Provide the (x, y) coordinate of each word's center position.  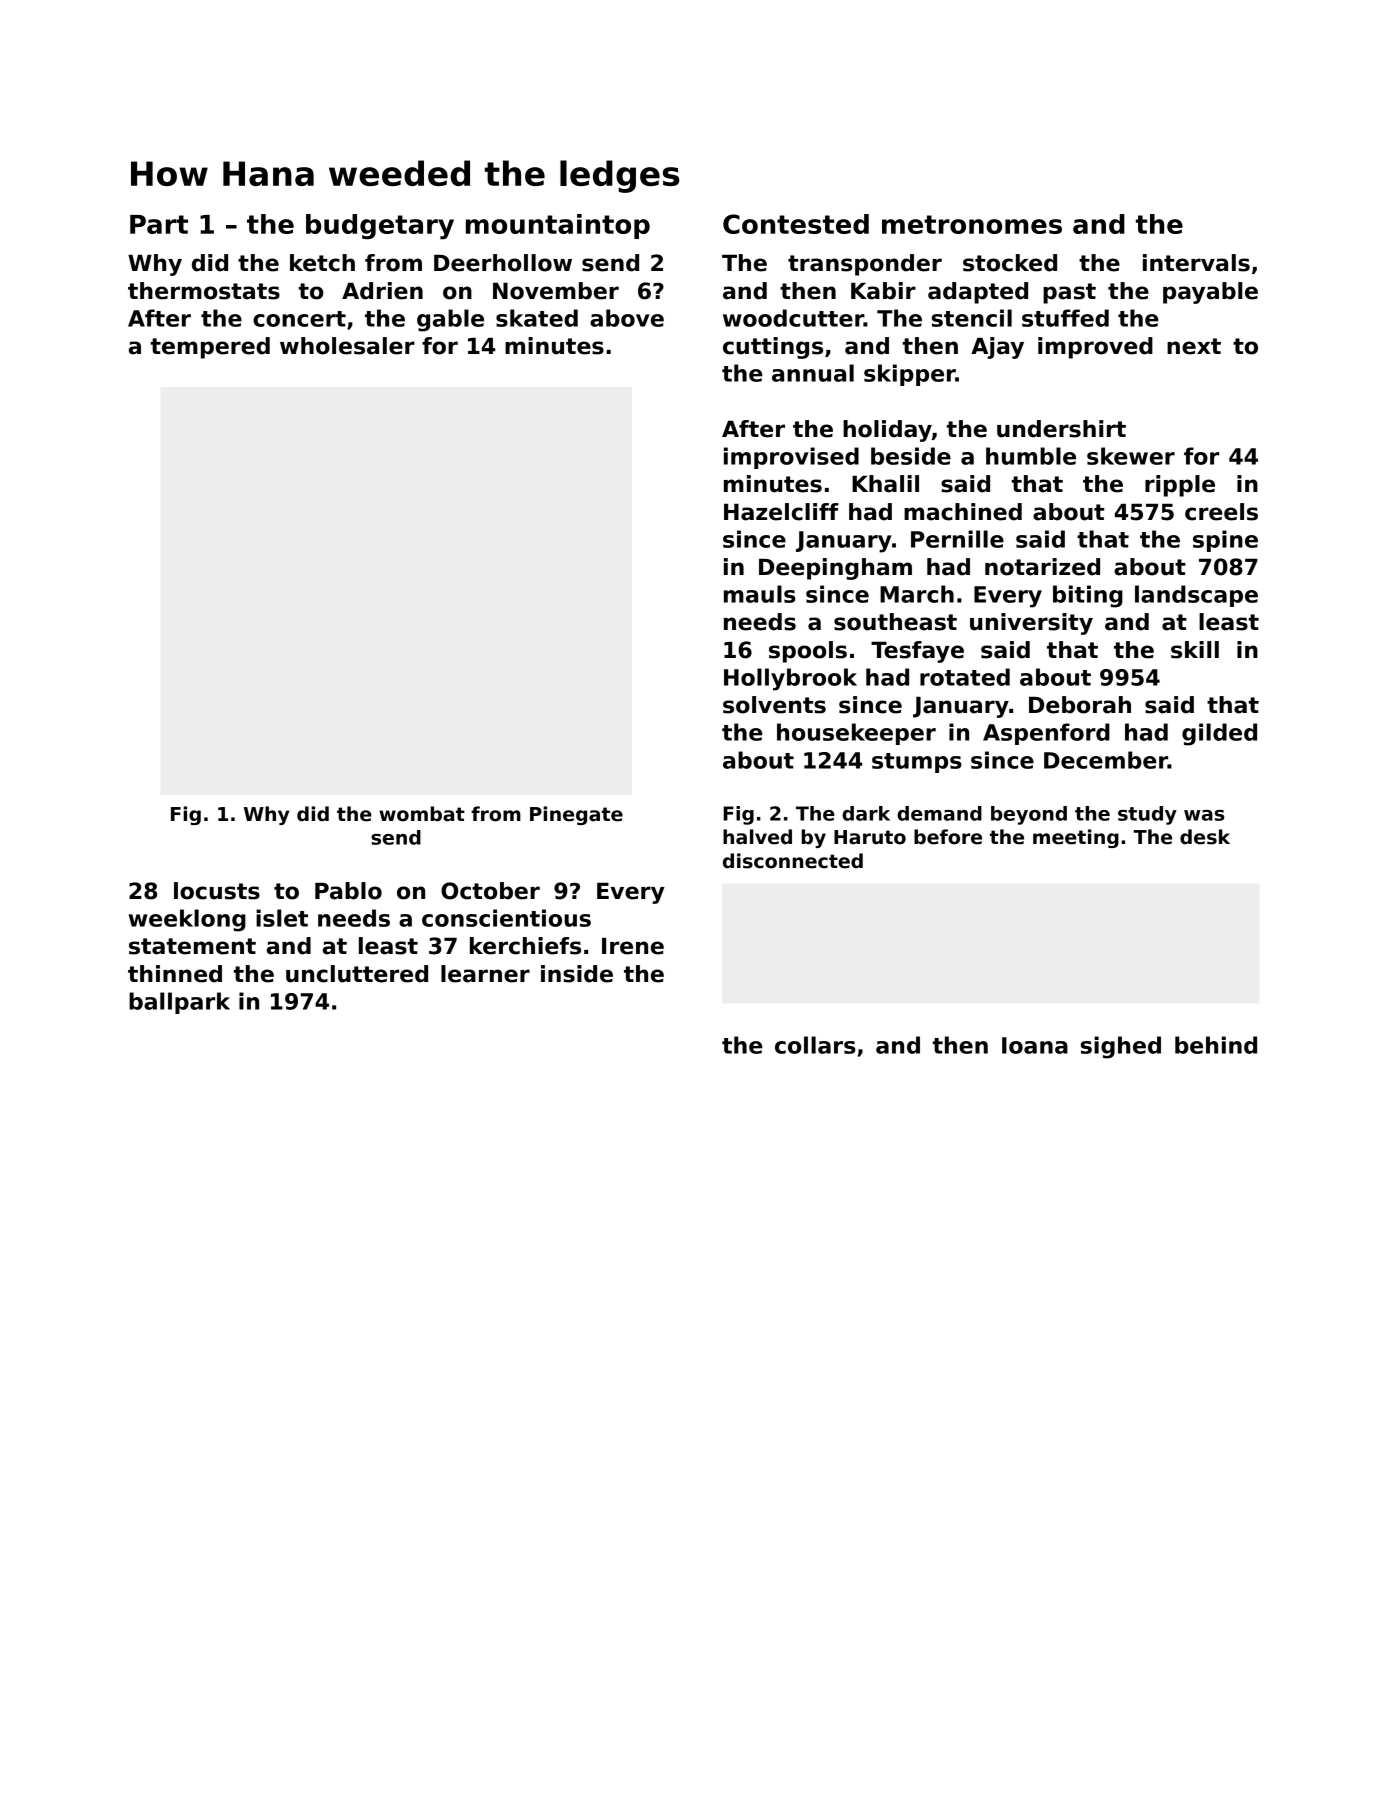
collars (815, 1045)
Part (159, 224)
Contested (796, 224)
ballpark (179, 1003)
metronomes (972, 224)
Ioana (1035, 1045)
